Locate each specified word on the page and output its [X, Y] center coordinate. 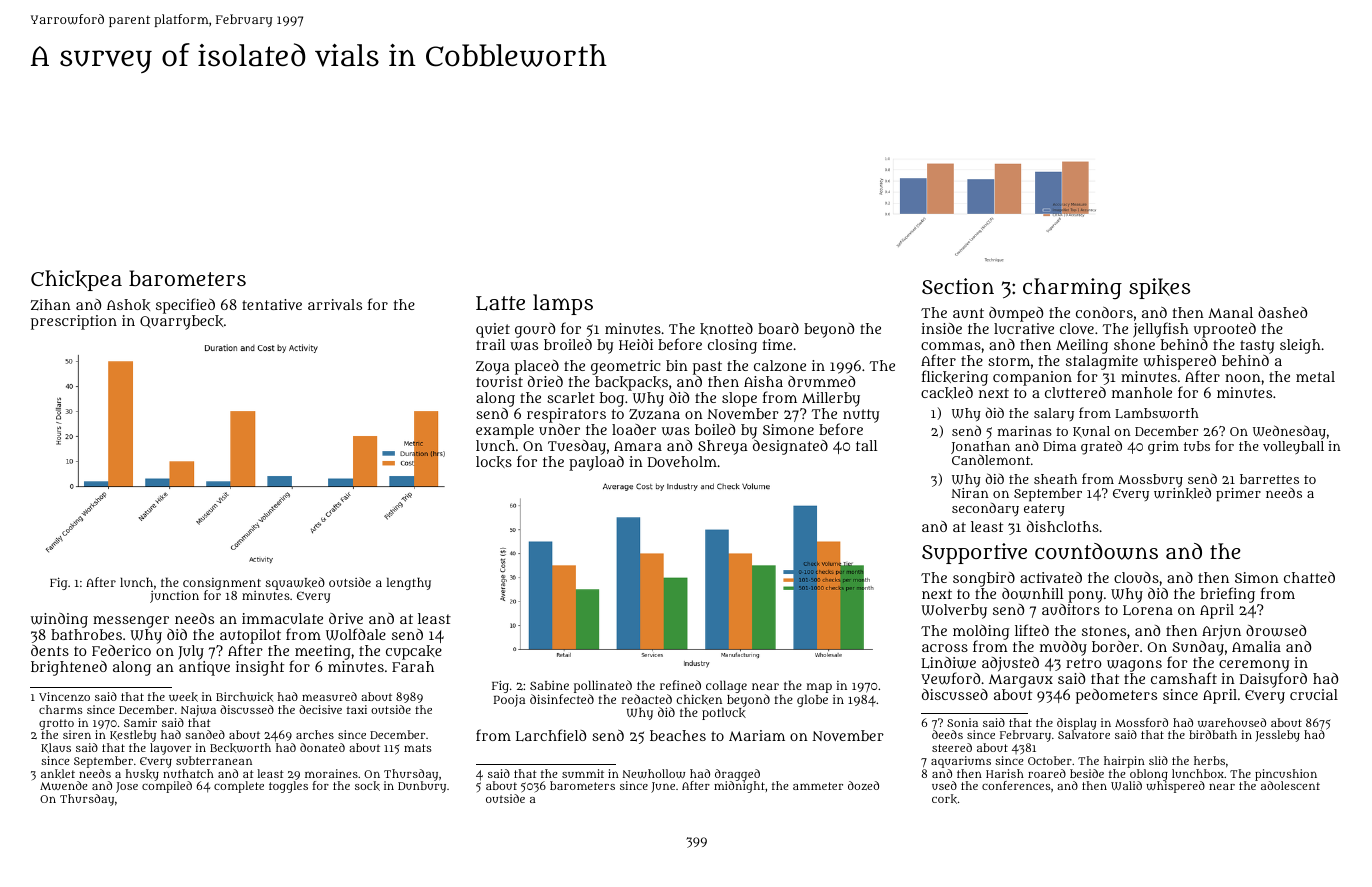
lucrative [1024, 328]
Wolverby [954, 611]
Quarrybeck [181, 322]
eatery [1044, 510]
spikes [1159, 288]
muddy [1063, 648]
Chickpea [76, 280]
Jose [127, 787]
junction [174, 596]
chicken [699, 699]
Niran [970, 493]
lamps [563, 304]
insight [260, 668]
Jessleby [1277, 736]
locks [494, 462]
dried [545, 381]
